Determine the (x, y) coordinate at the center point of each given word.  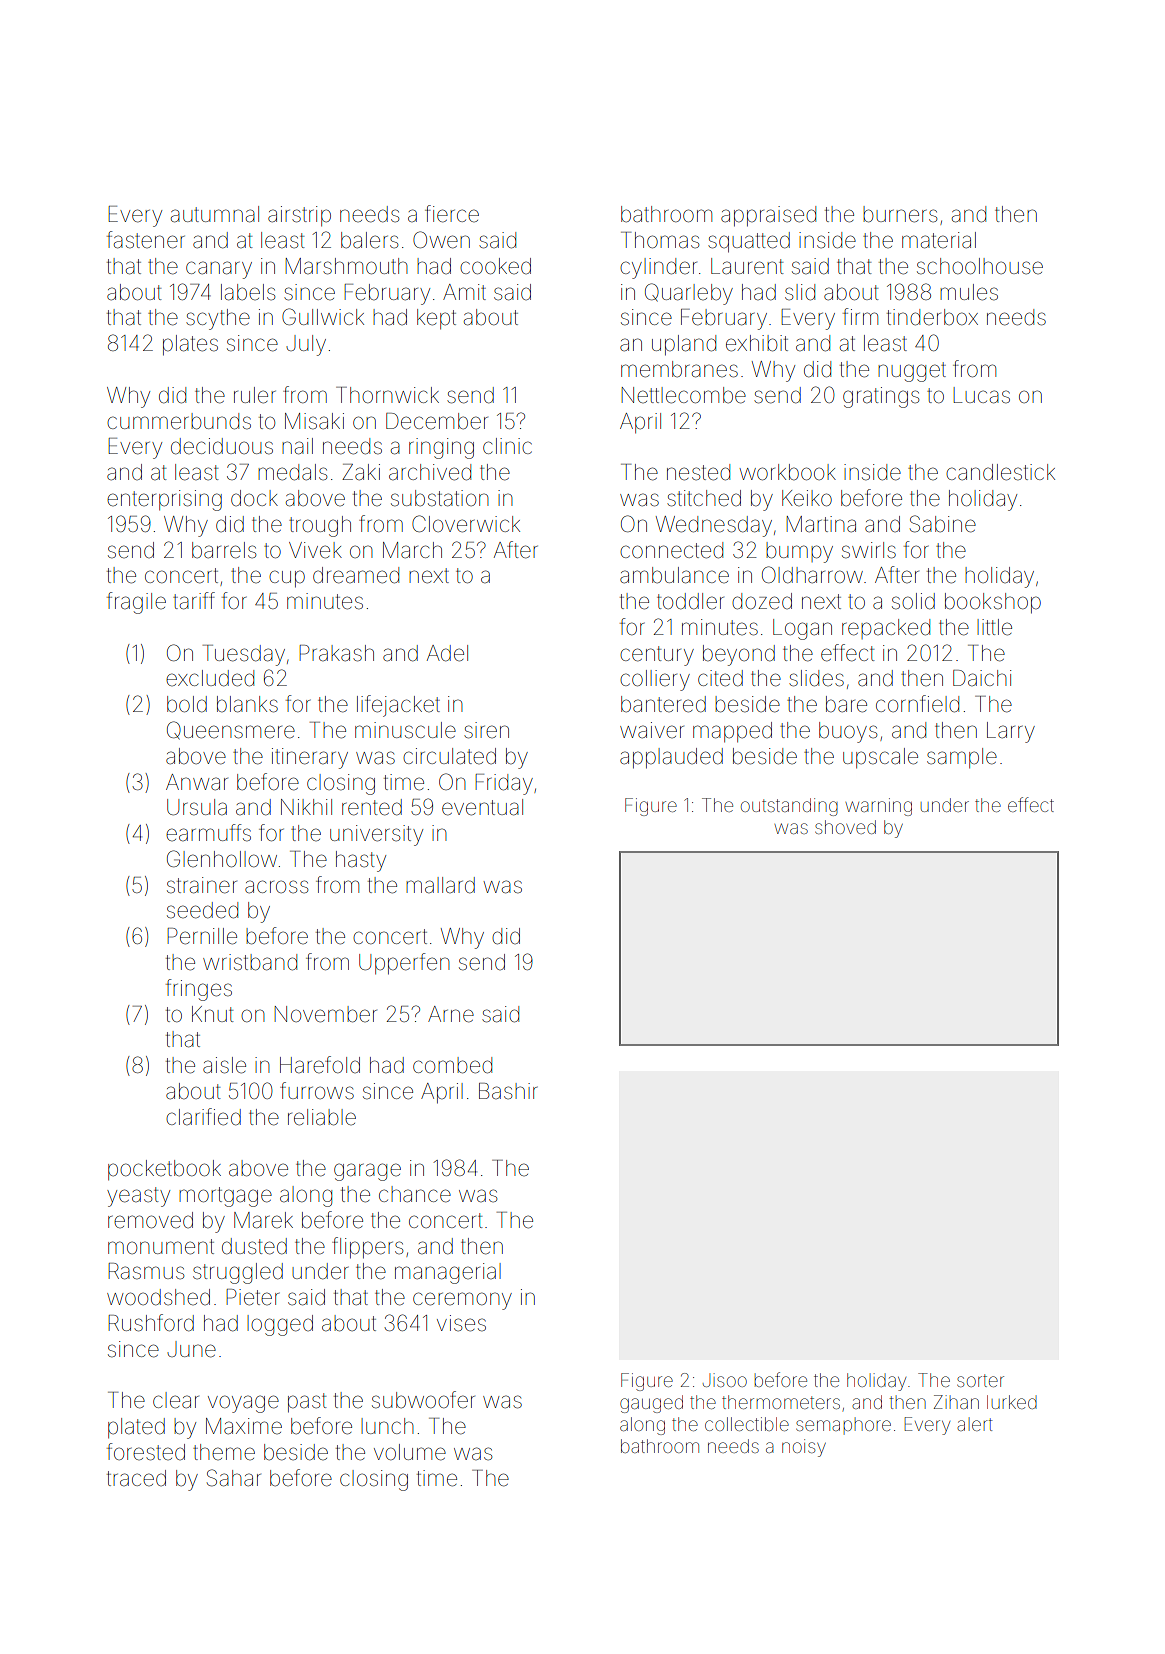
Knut (213, 1014)
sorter (980, 1380)
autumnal (215, 214)
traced (136, 1478)
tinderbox (932, 317)
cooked (495, 266)
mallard (440, 885)
